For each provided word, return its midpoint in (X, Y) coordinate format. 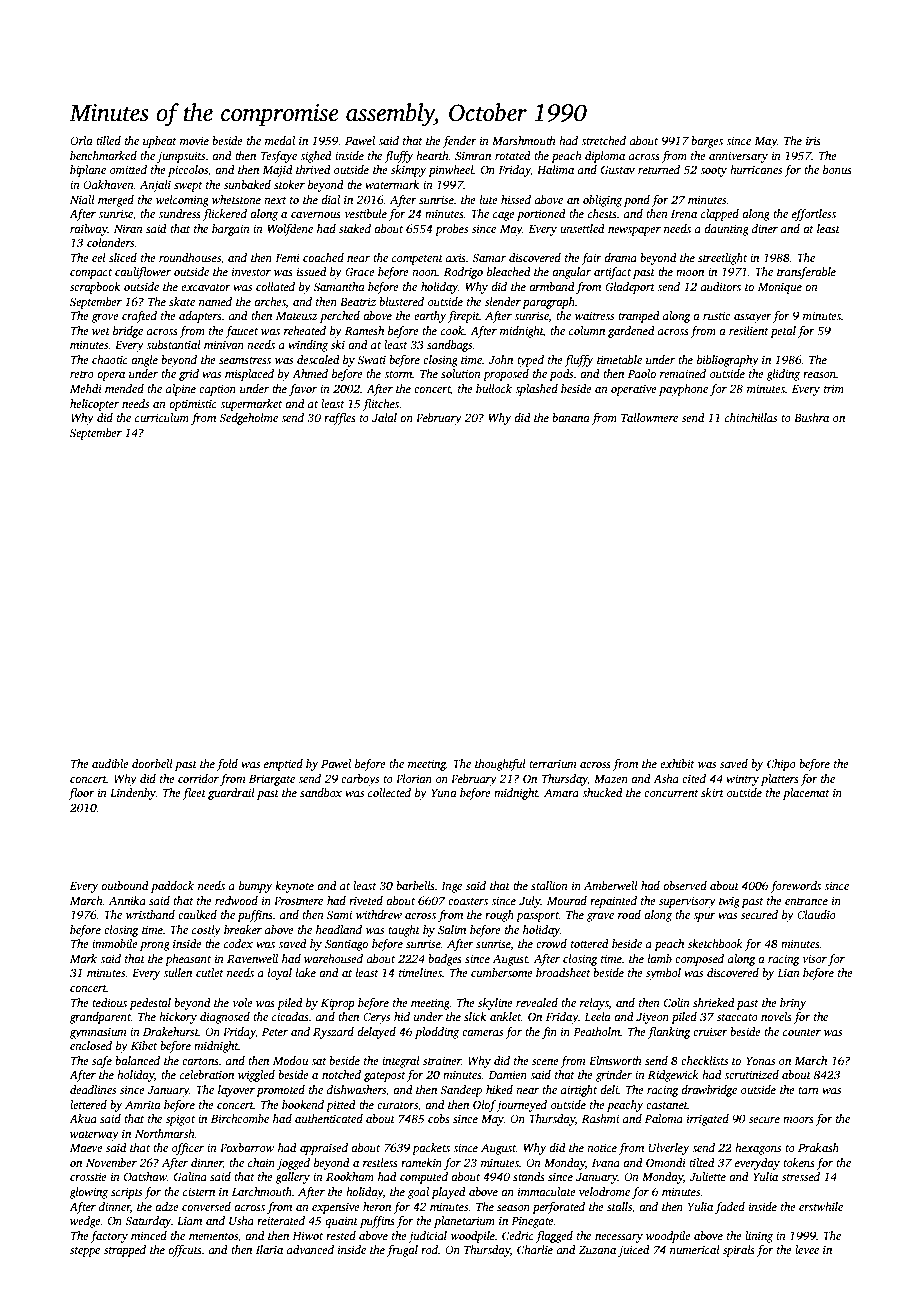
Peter (275, 1032)
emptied (283, 765)
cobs (439, 1118)
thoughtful (500, 765)
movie (194, 140)
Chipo (781, 765)
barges (707, 142)
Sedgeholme (248, 419)
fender (459, 142)
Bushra (811, 417)
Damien (507, 1074)
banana (571, 417)
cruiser (710, 1031)
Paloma (664, 1118)
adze (167, 1206)
